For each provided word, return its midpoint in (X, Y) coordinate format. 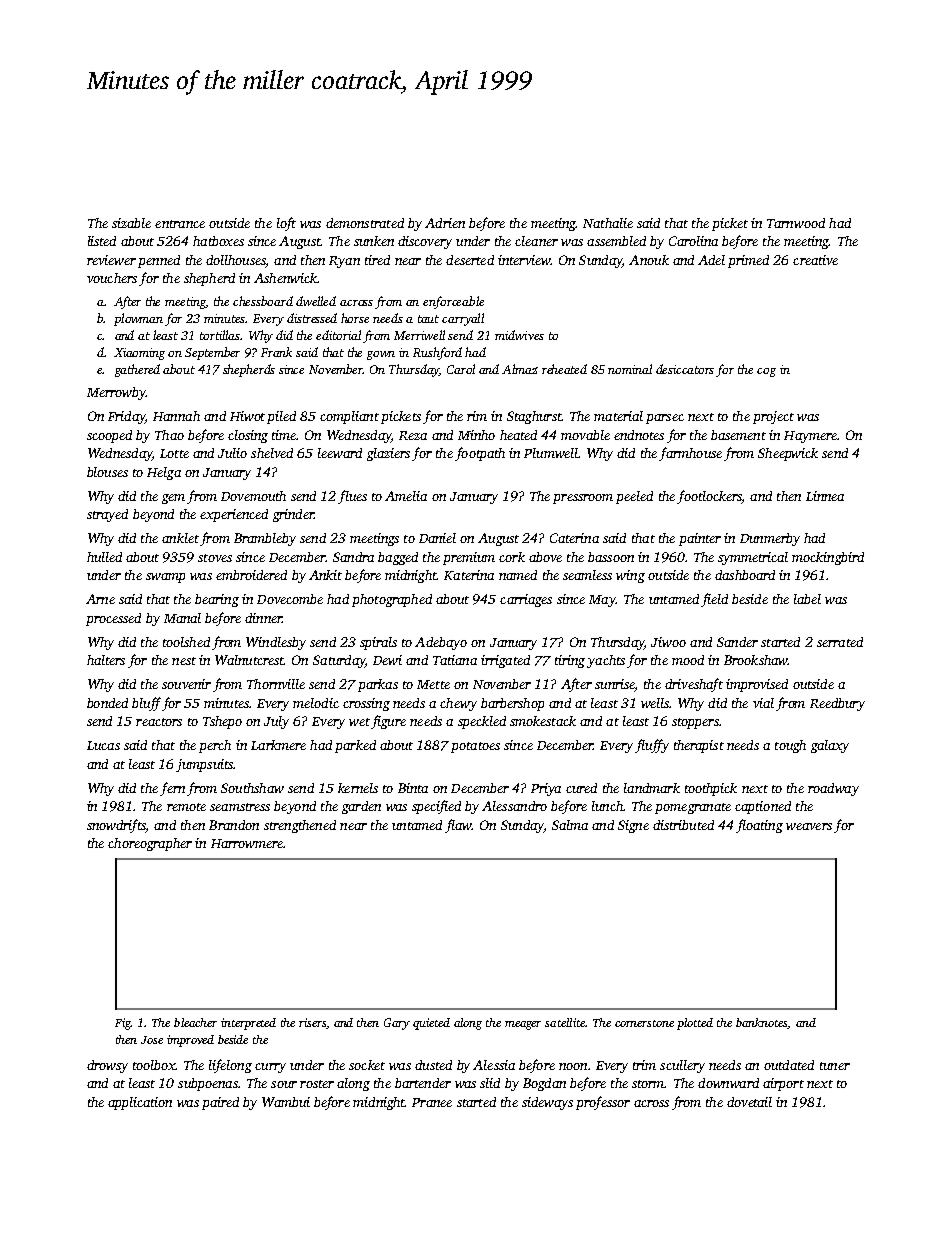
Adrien (445, 223)
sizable (131, 223)
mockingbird (828, 558)
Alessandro (514, 806)
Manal (182, 618)
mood (688, 660)
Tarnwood (796, 223)
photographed (392, 600)
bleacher (195, 1022)
